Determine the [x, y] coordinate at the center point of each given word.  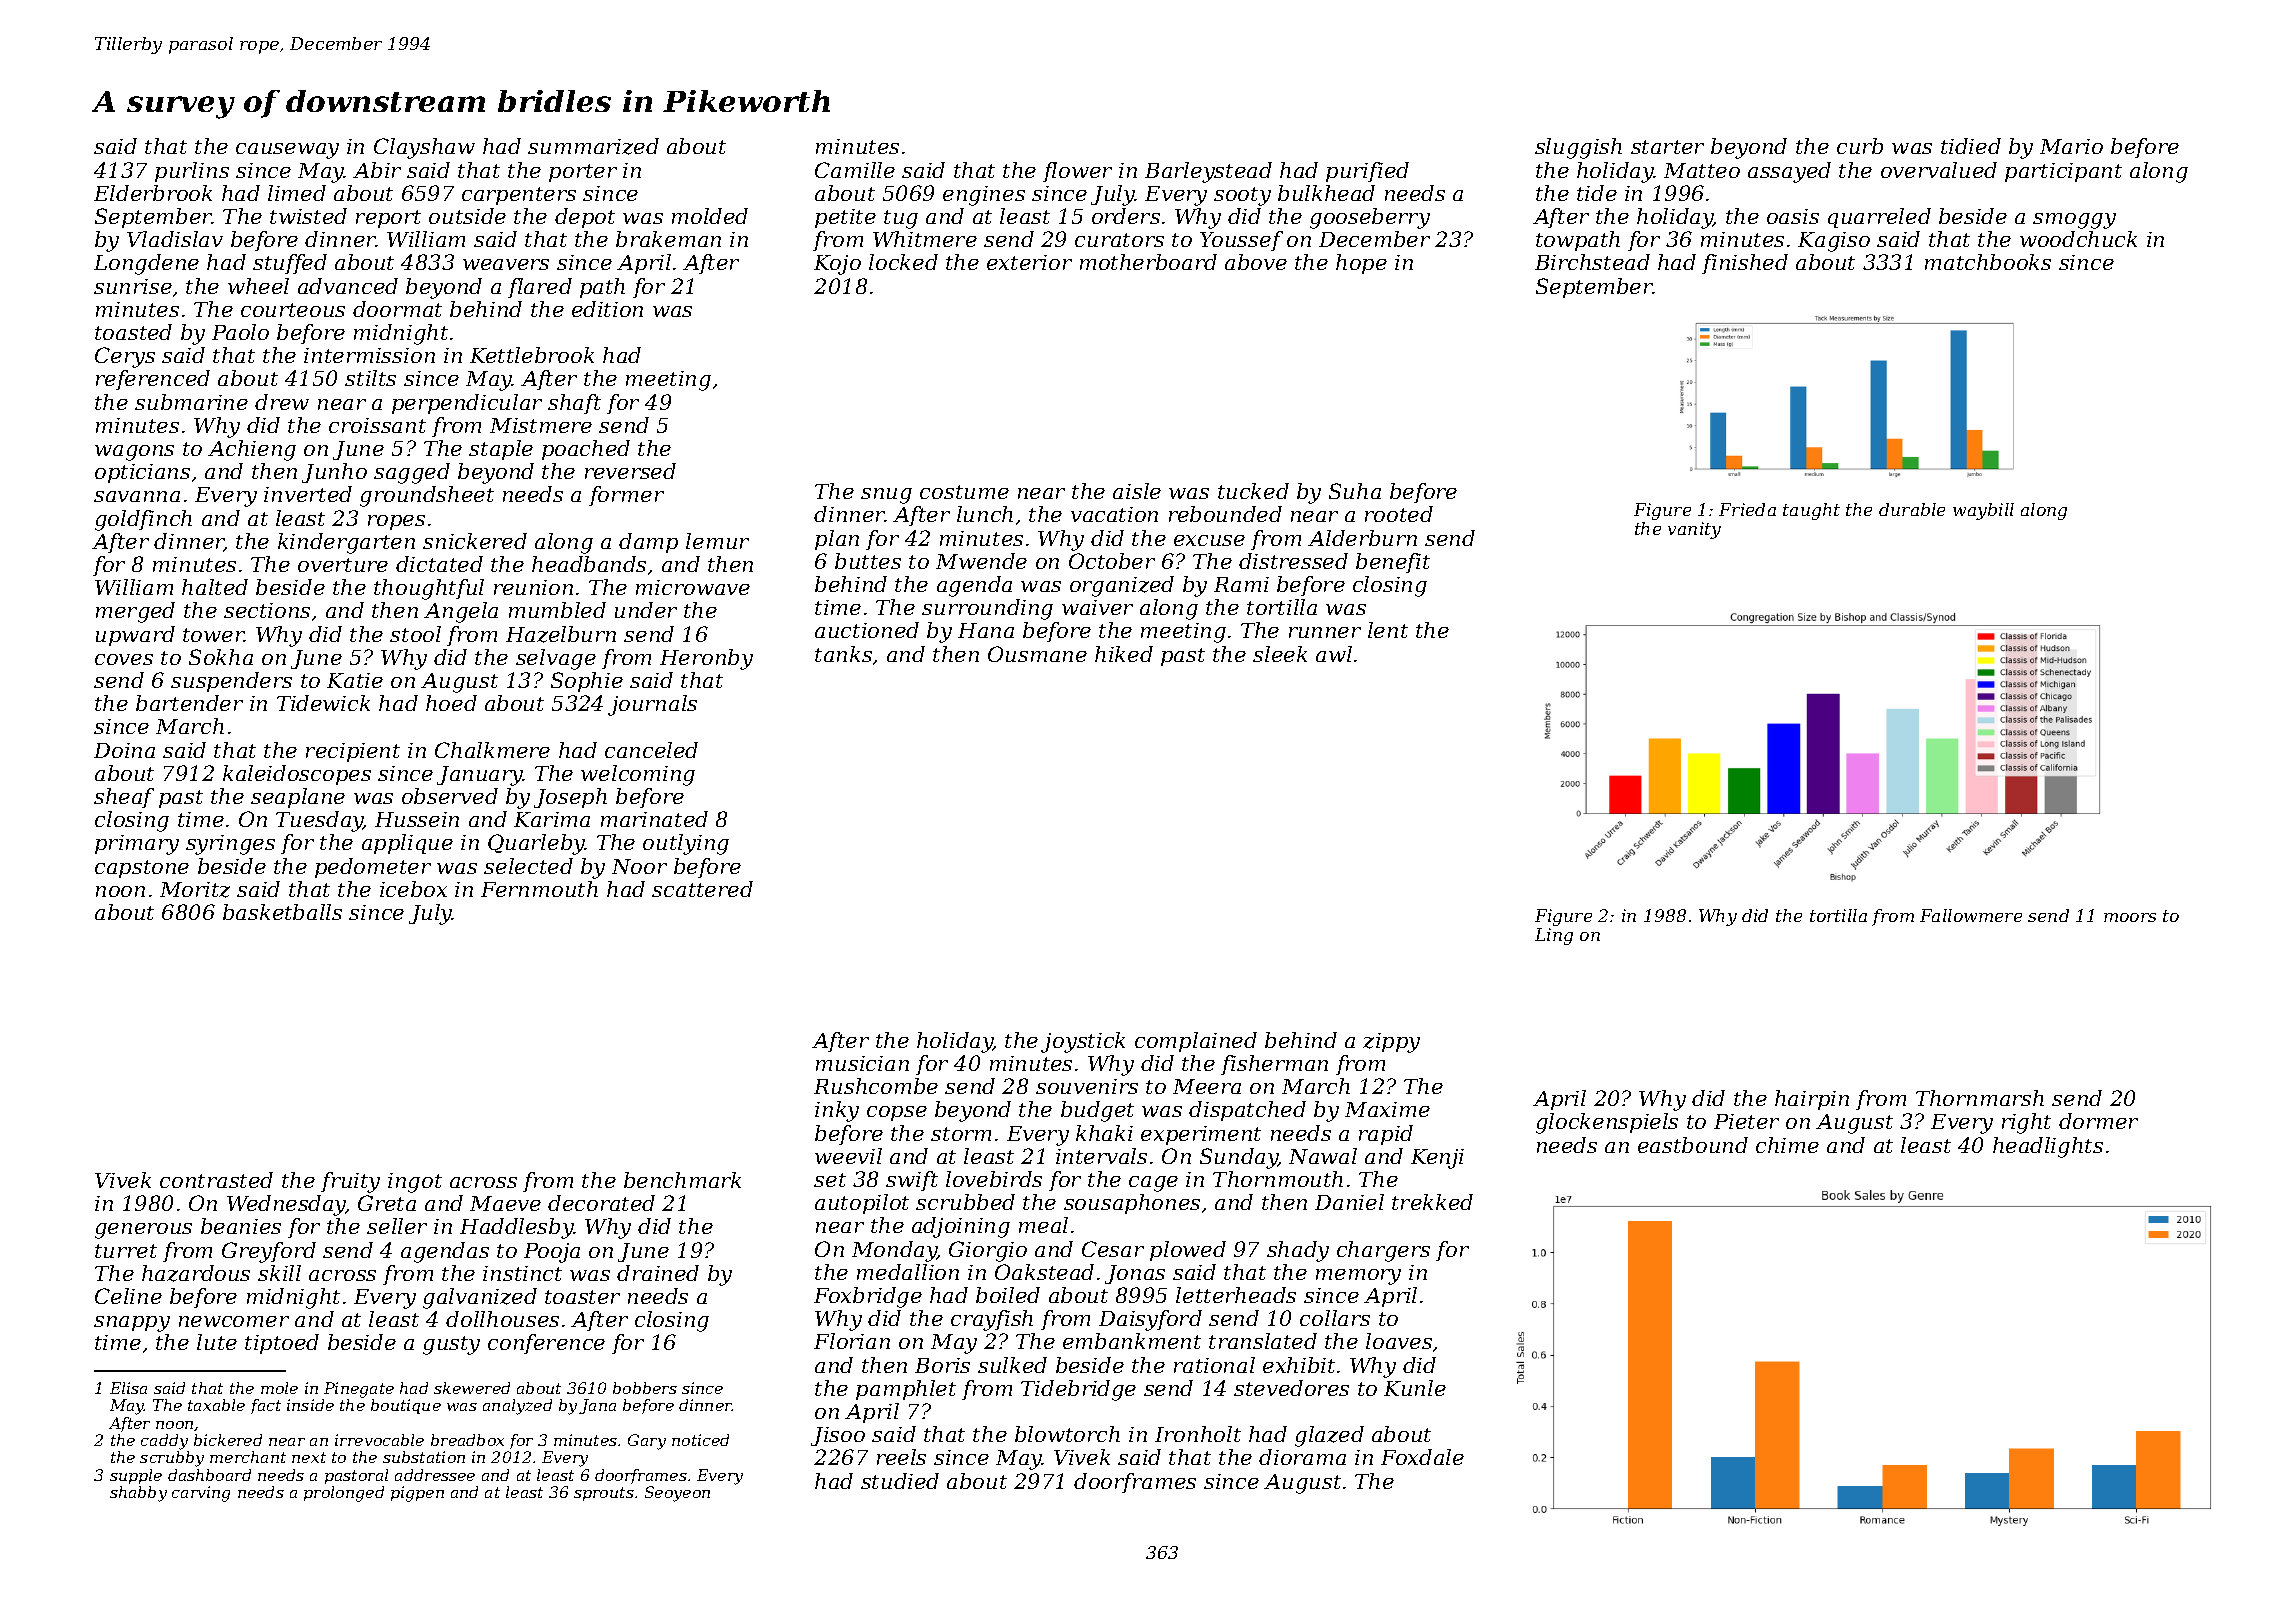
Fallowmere [1971, 915]
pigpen [417, 1494]
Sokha [221, 657]
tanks [843, 654]
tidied [1971, 146]
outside [467, 216]
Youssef [1241, 241]
